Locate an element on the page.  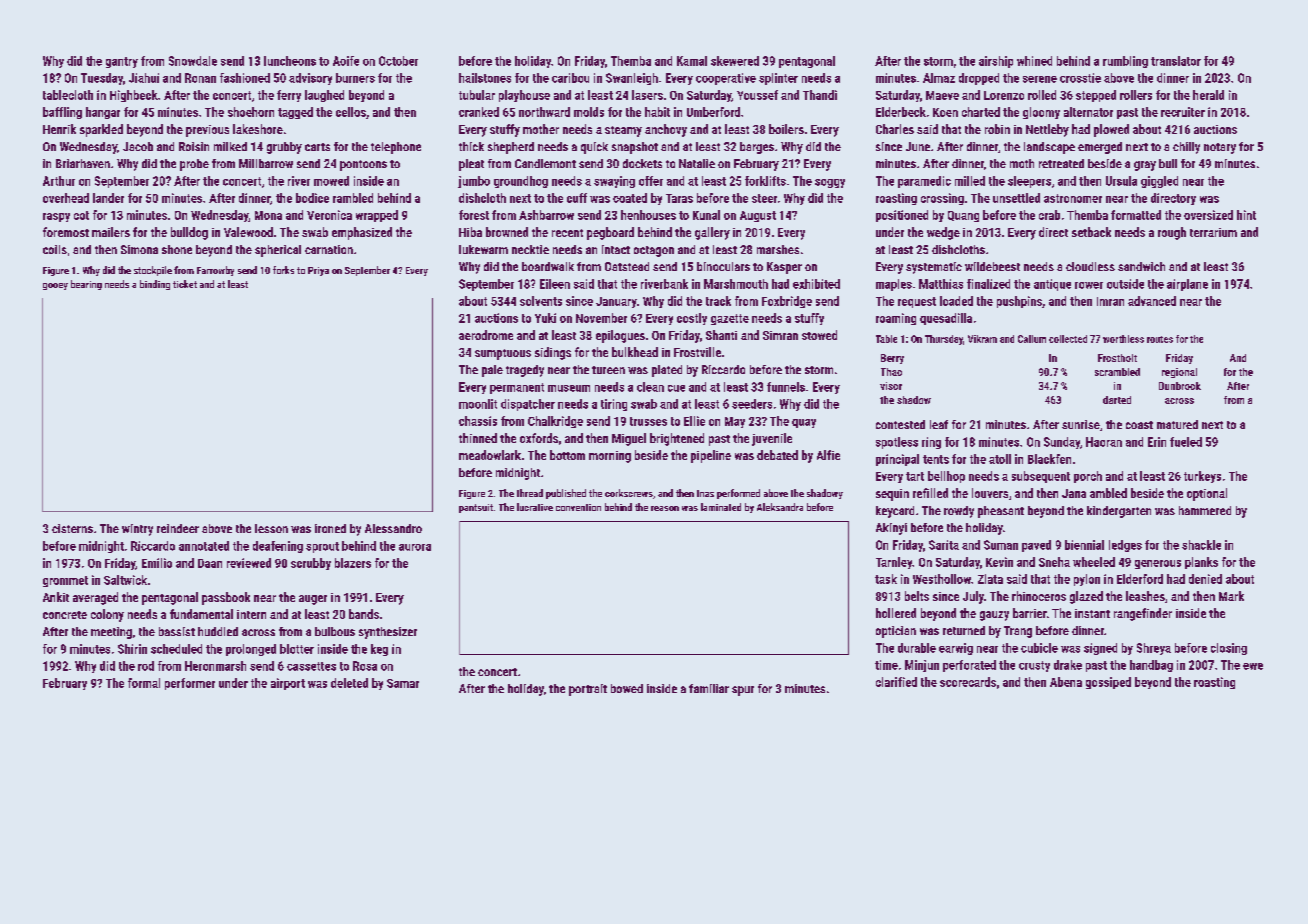
reason is located at coordinates (665, 508).
